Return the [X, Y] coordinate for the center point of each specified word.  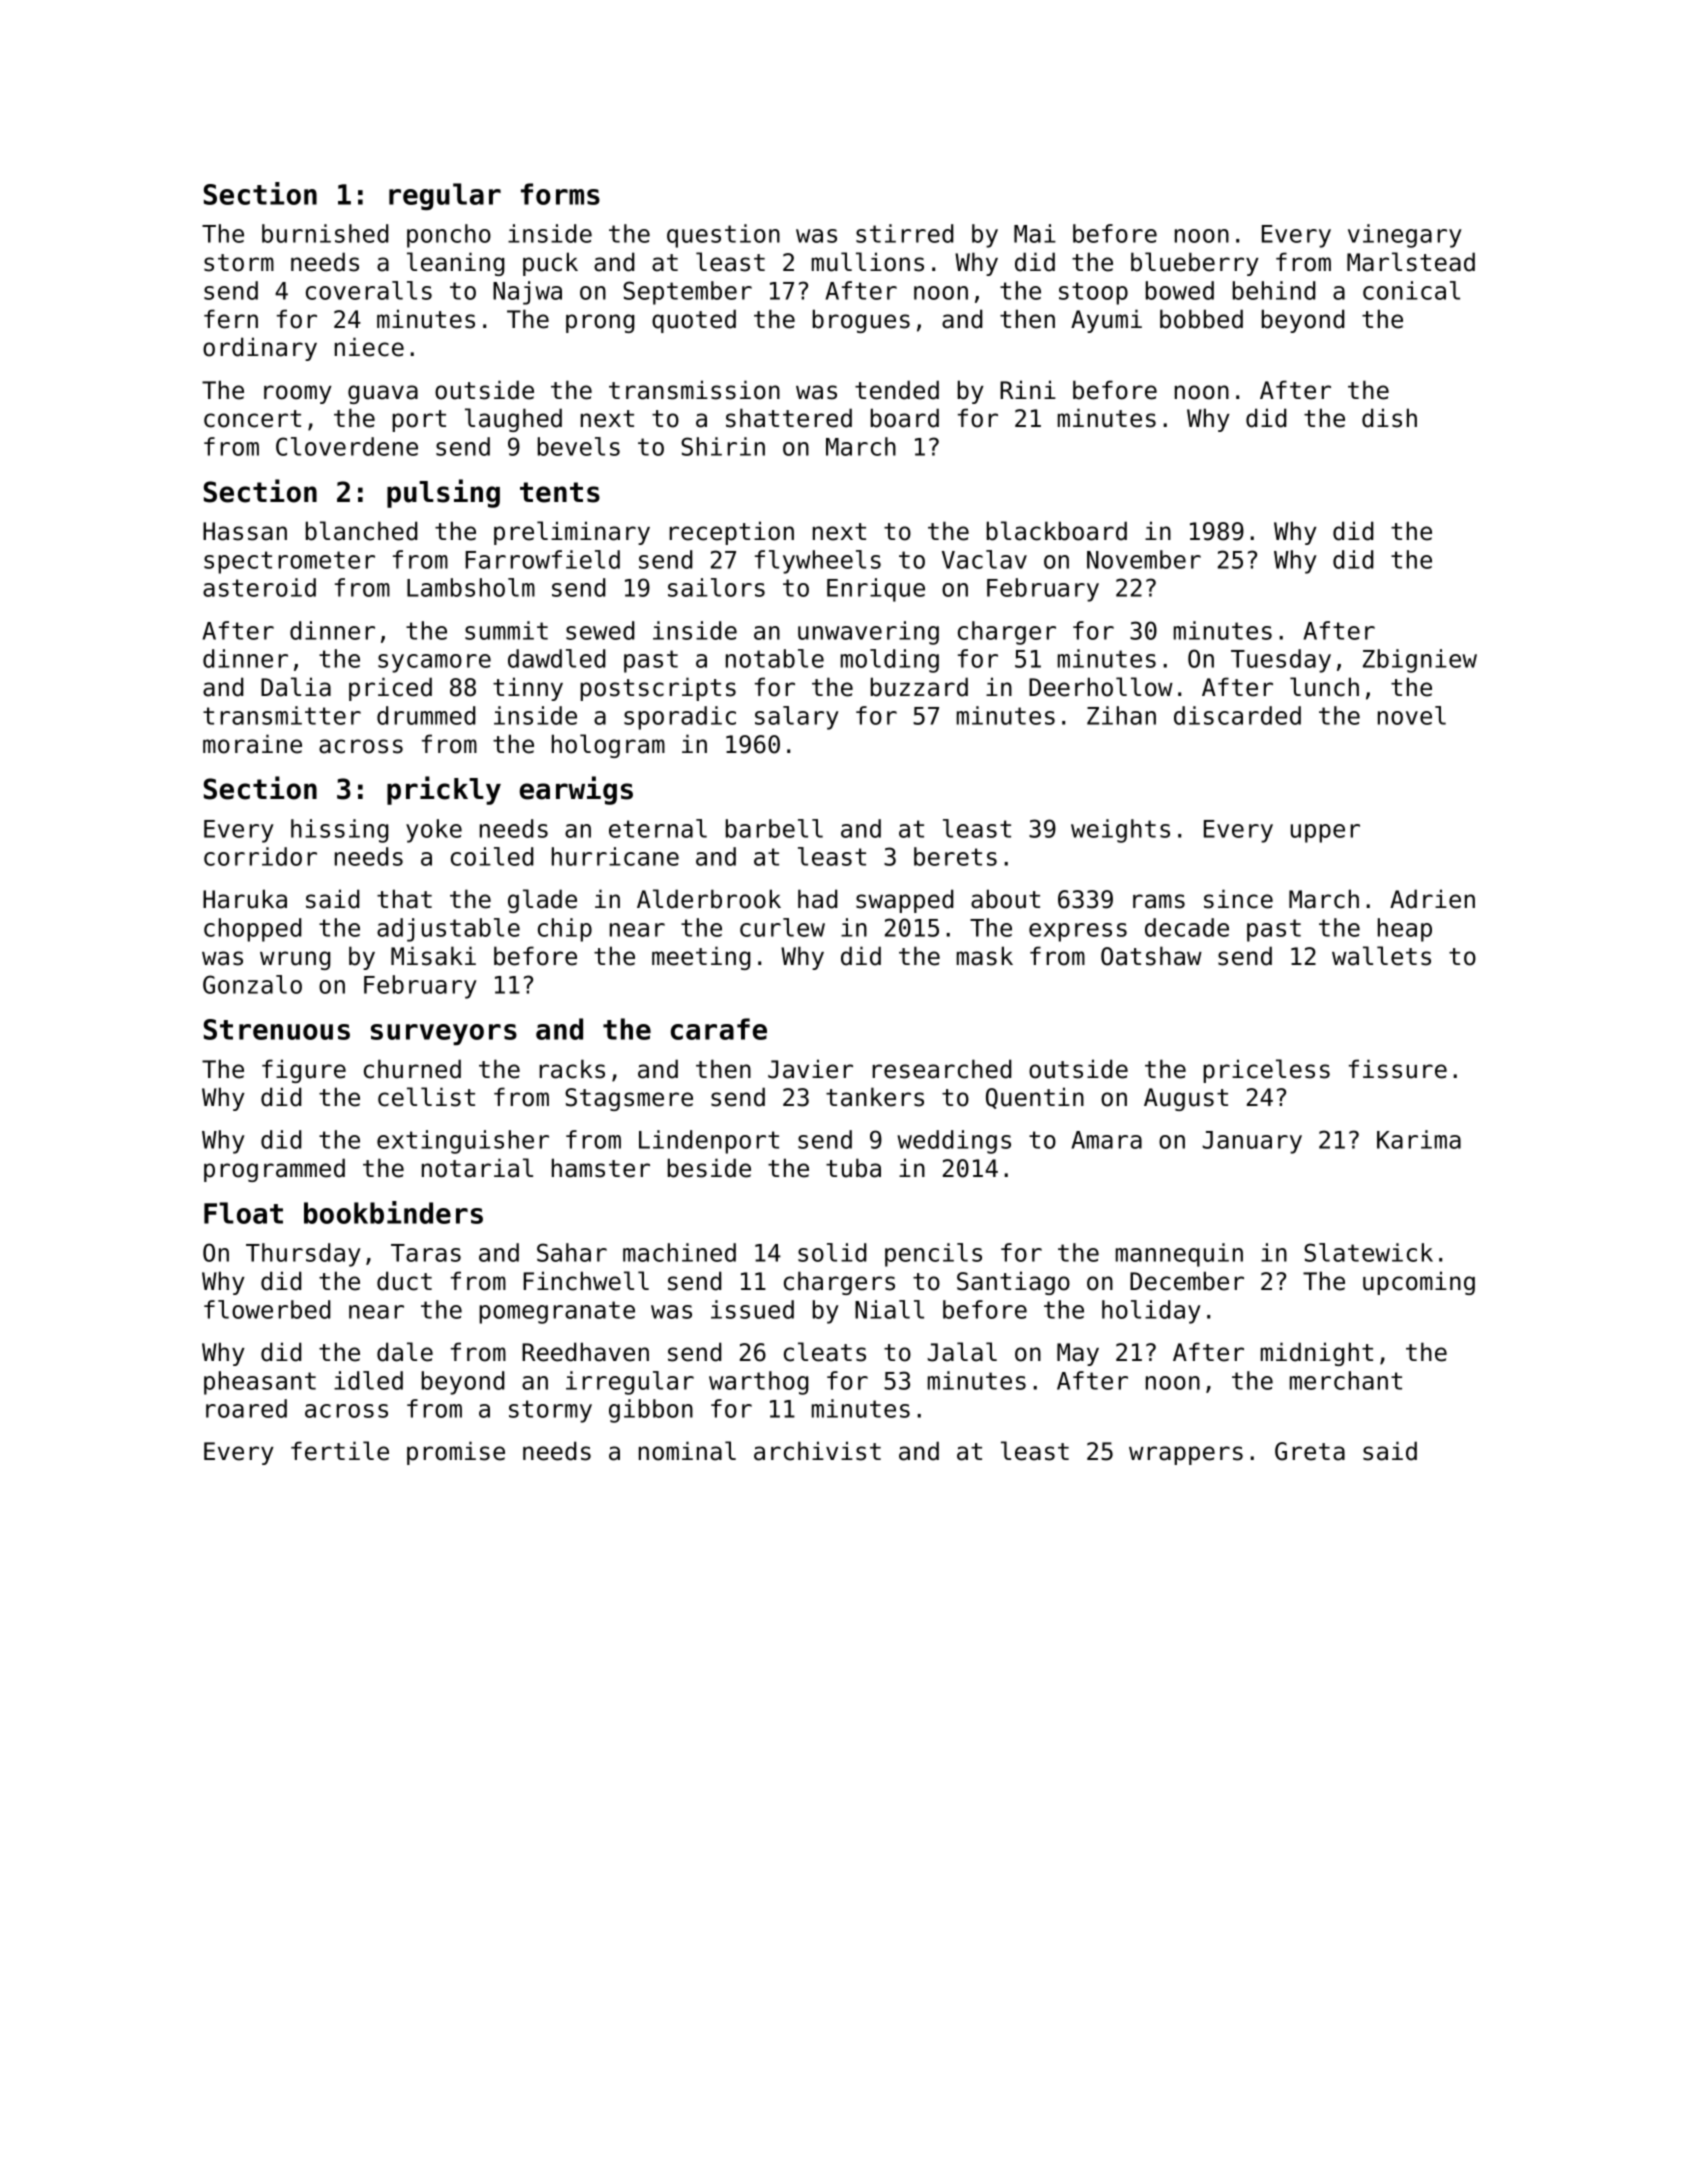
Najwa [527, 293]
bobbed [1201, 319]
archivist [817, 1451]
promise [456, 1453]
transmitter [282, 715]
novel [1412, 715]
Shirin [723, 446]
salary [797, 718]
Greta [1310, 1451]
